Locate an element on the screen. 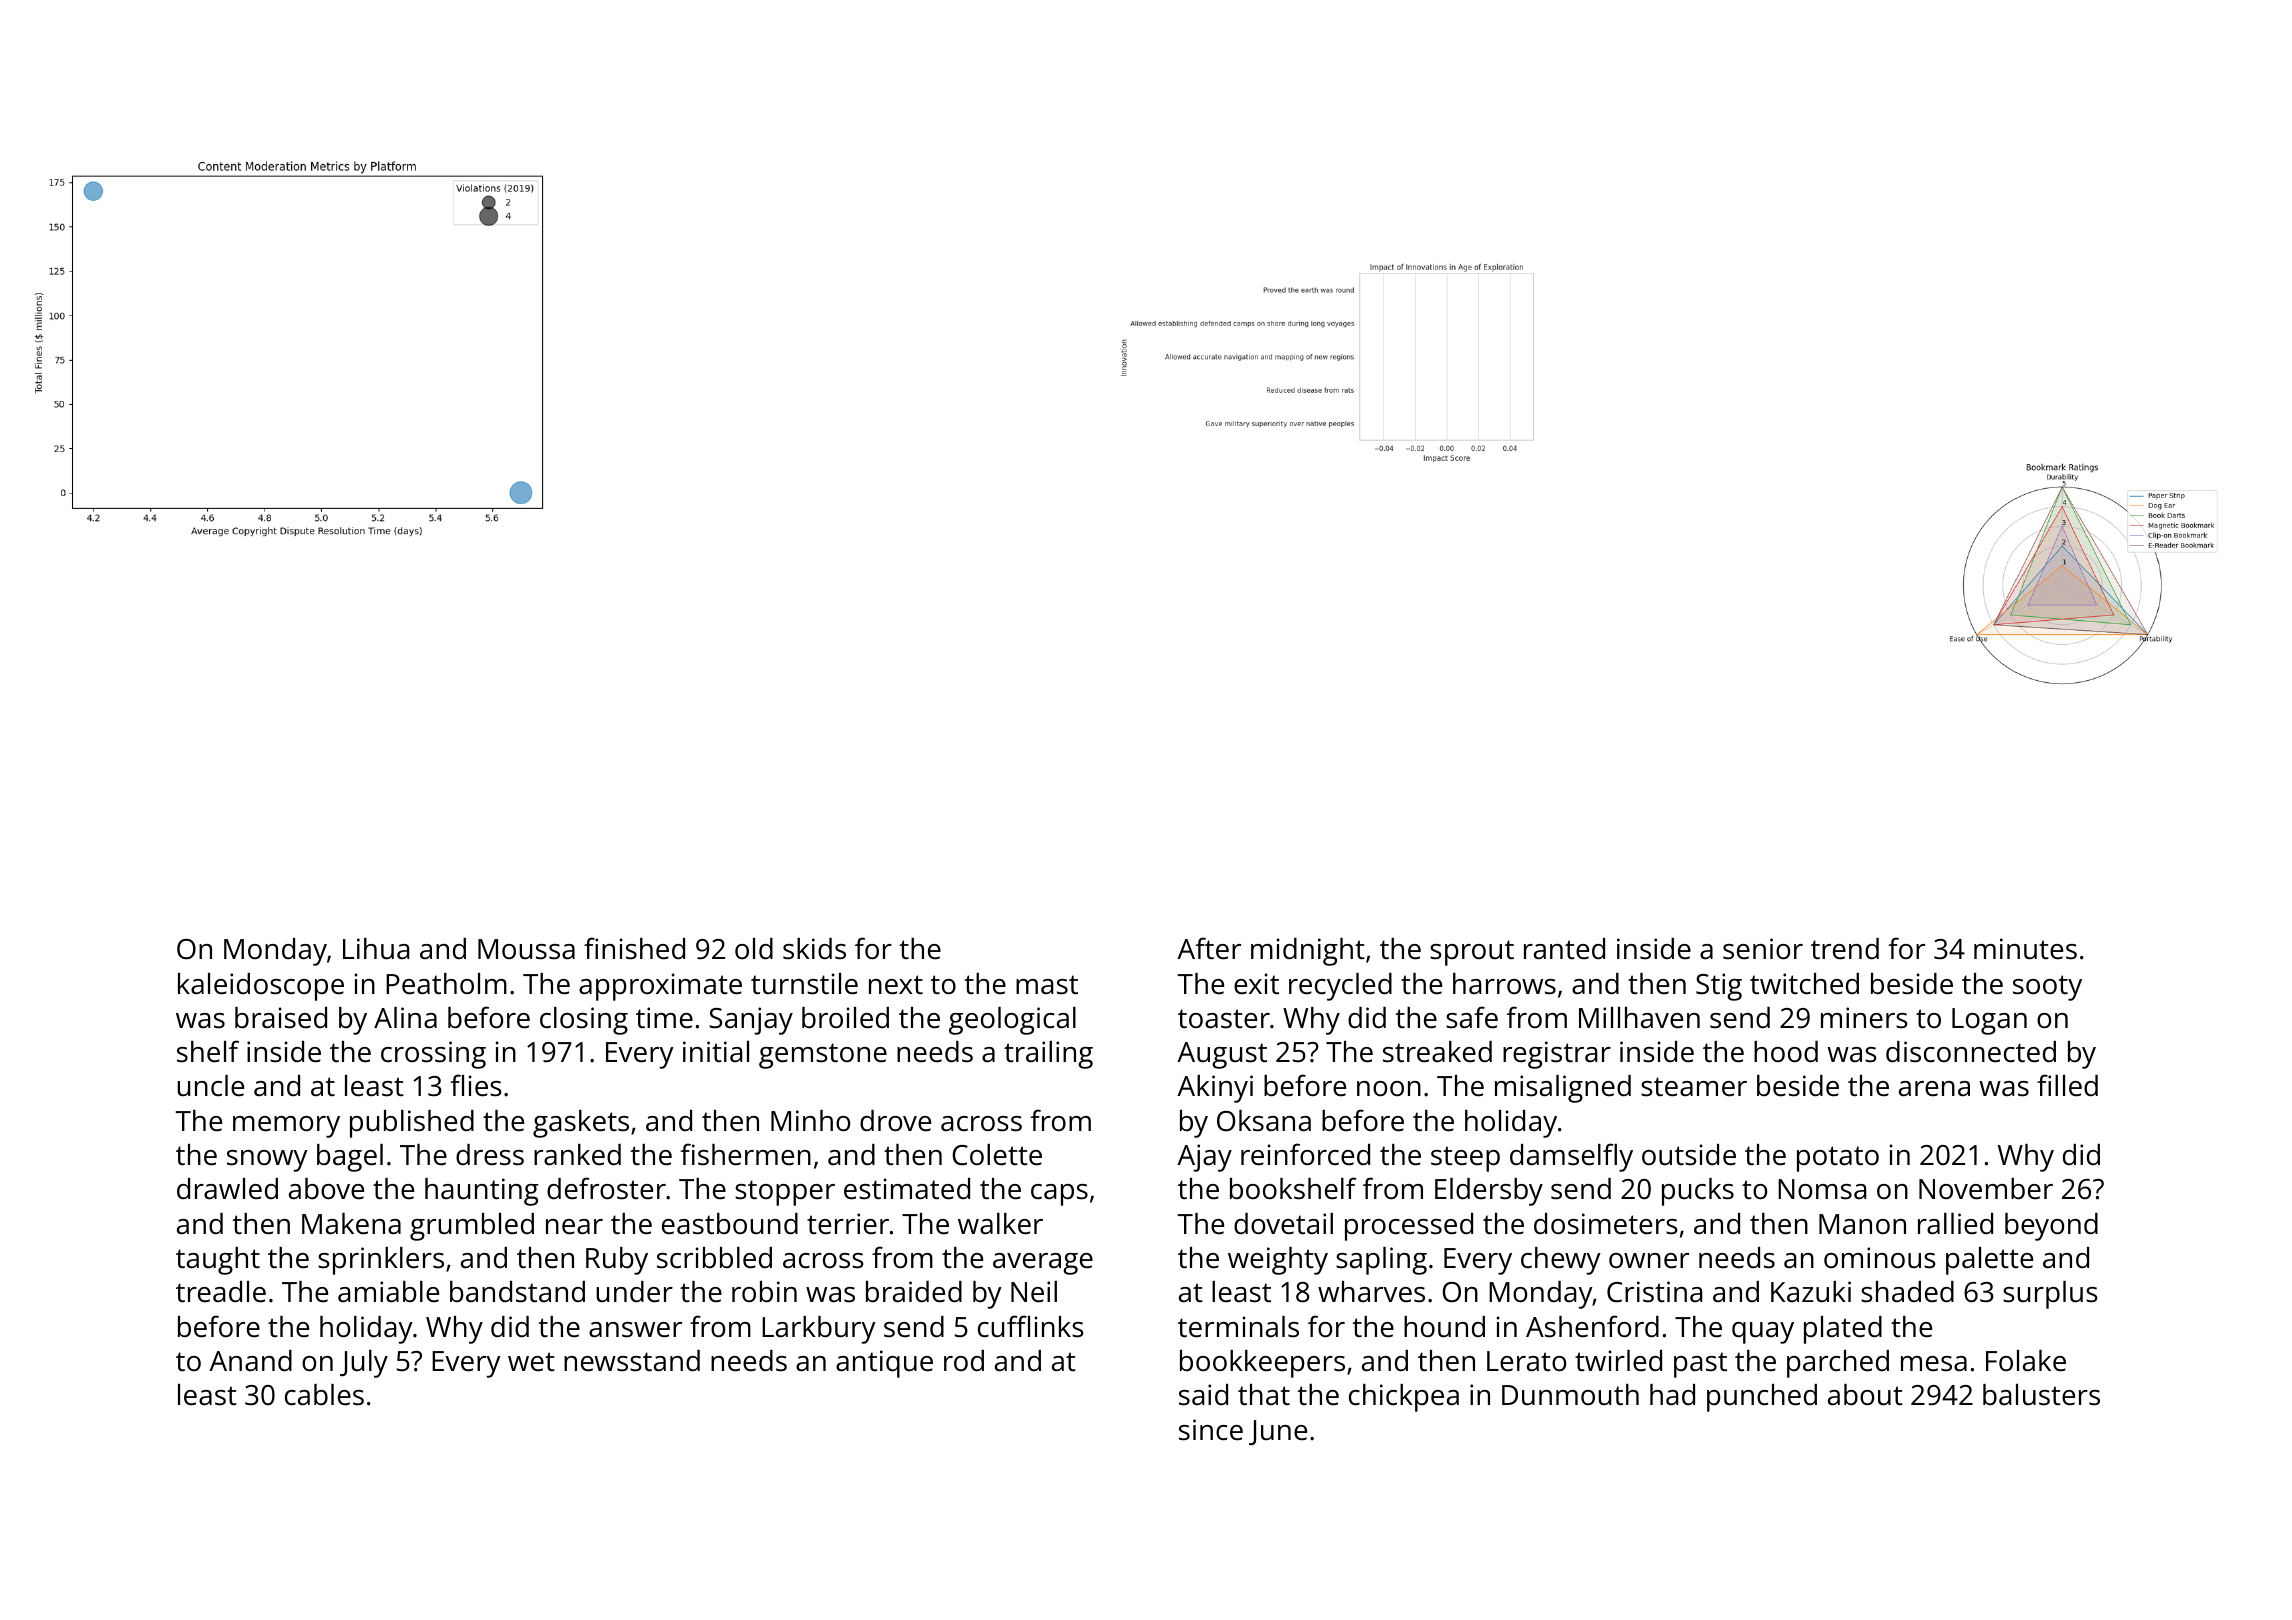 The image size is (2292, 1620). After is located at coordinates (1209, 948).
